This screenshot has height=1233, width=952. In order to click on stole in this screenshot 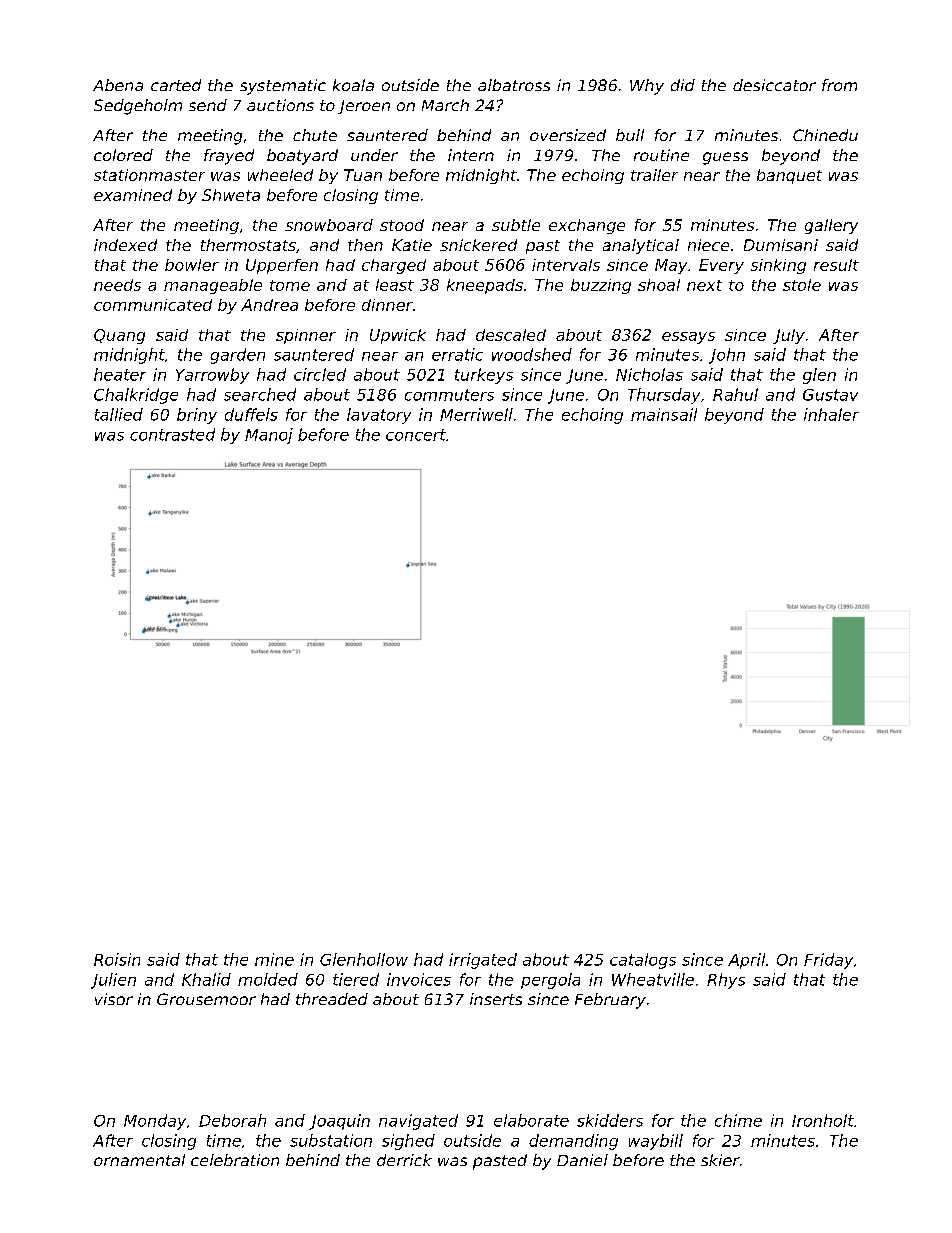, I will do `click(802, 285)`.
